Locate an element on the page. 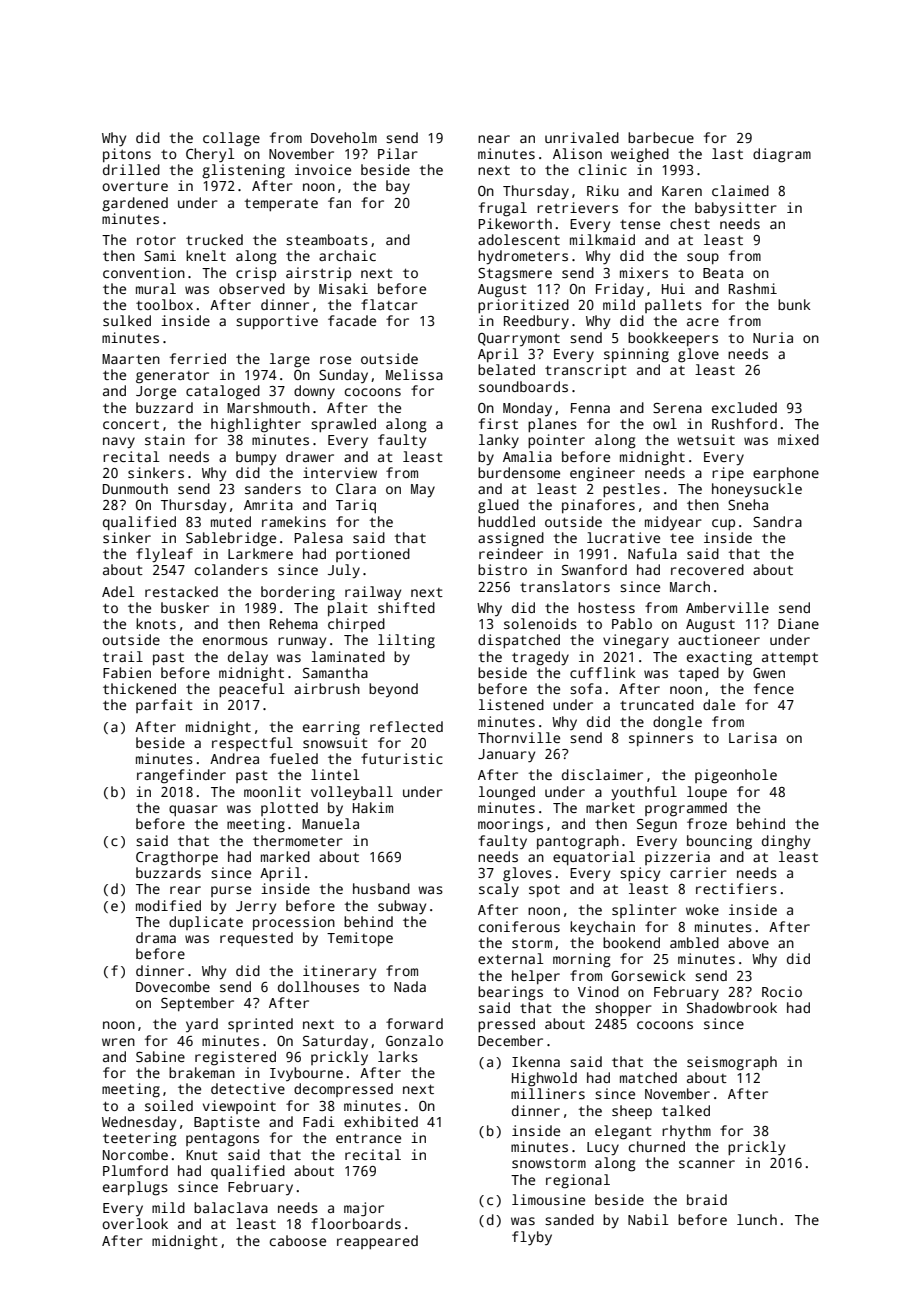 The image size is (924, 1314). gardened is located at coordinates (135, 204).
